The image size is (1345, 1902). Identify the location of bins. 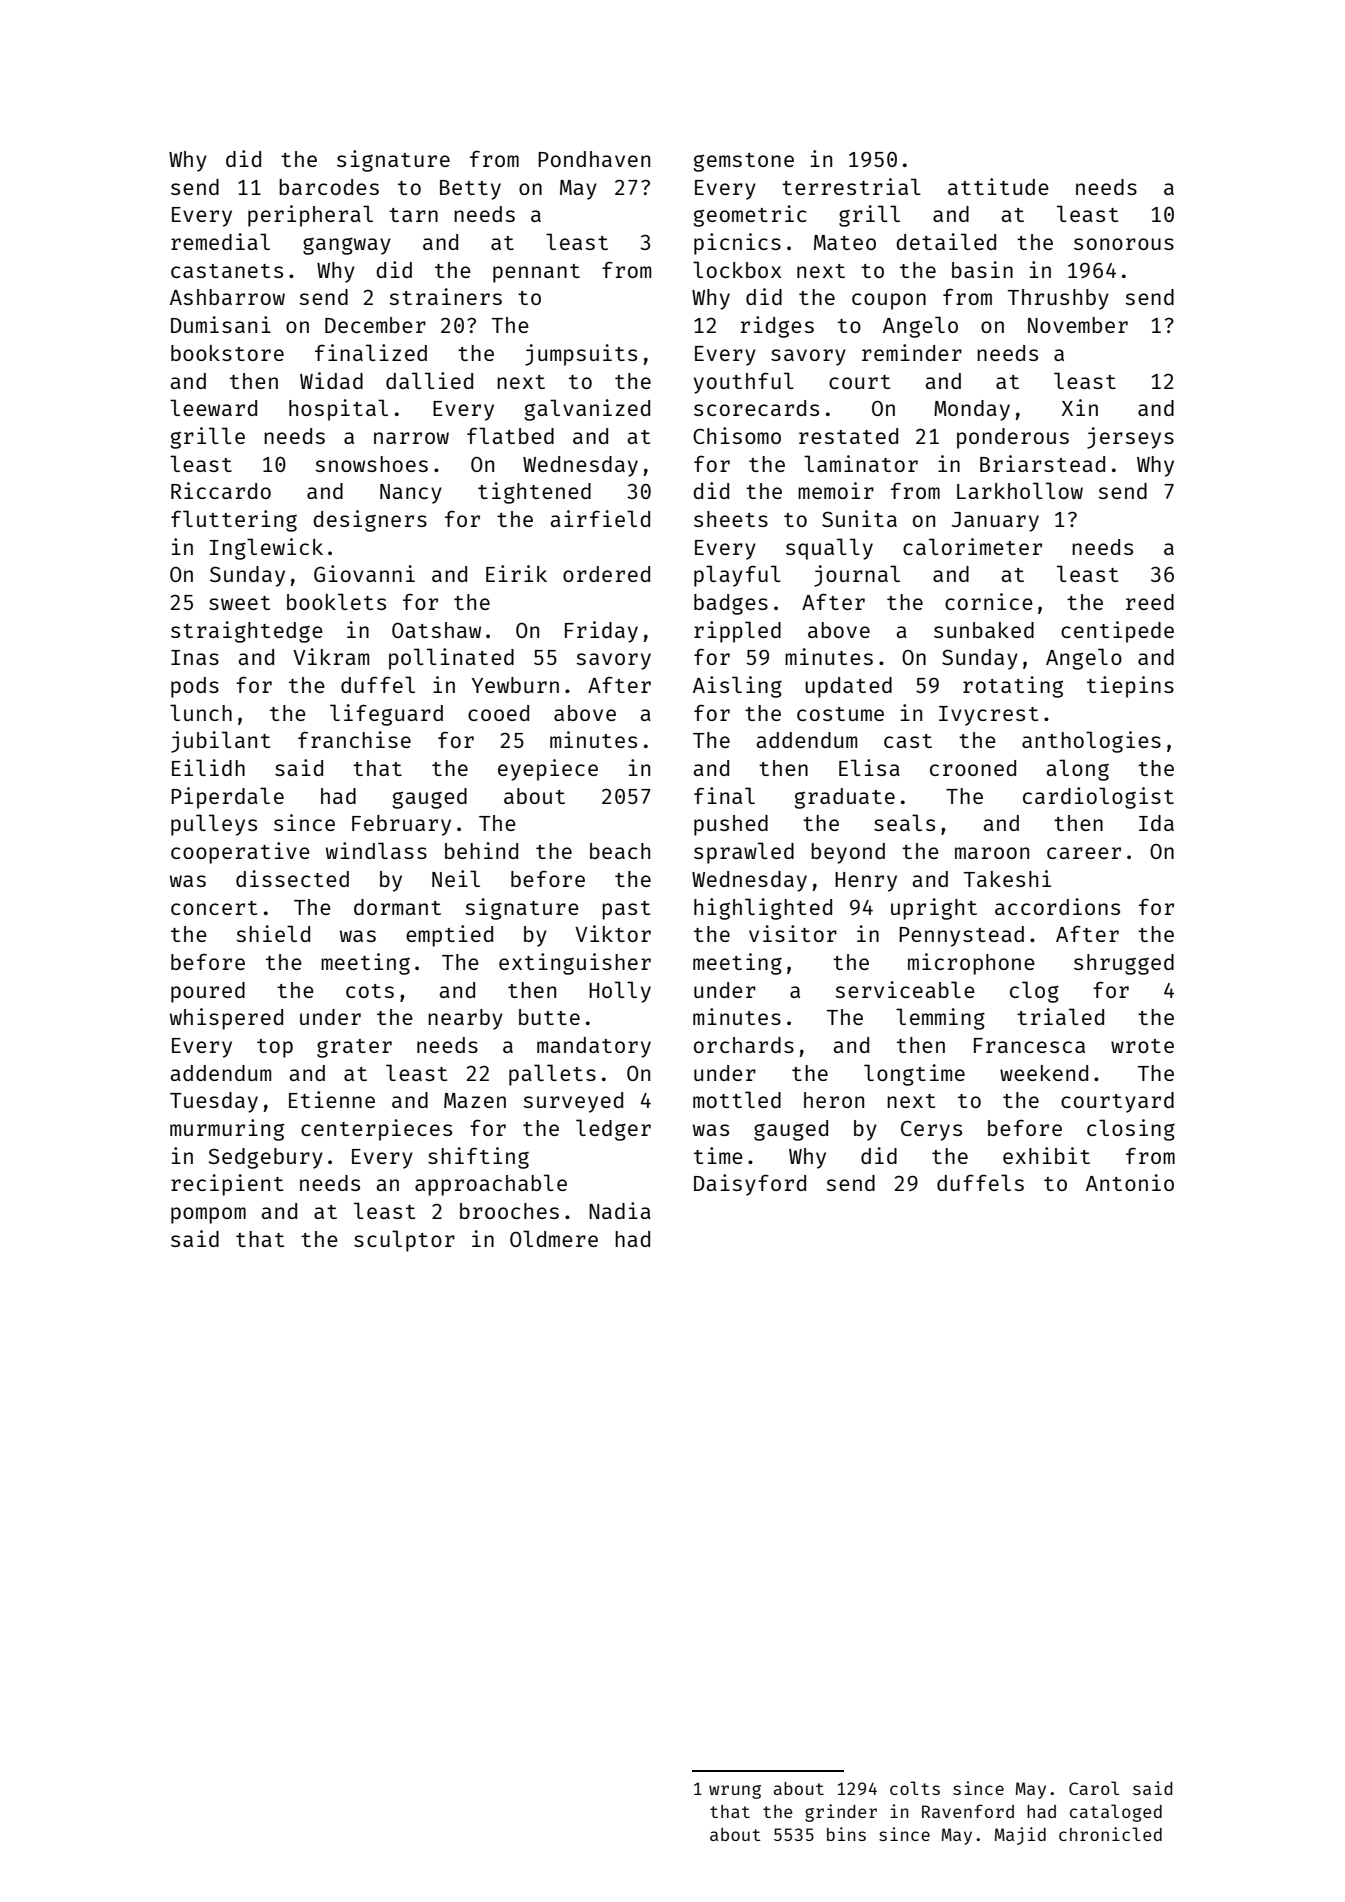
(846, 1834).
